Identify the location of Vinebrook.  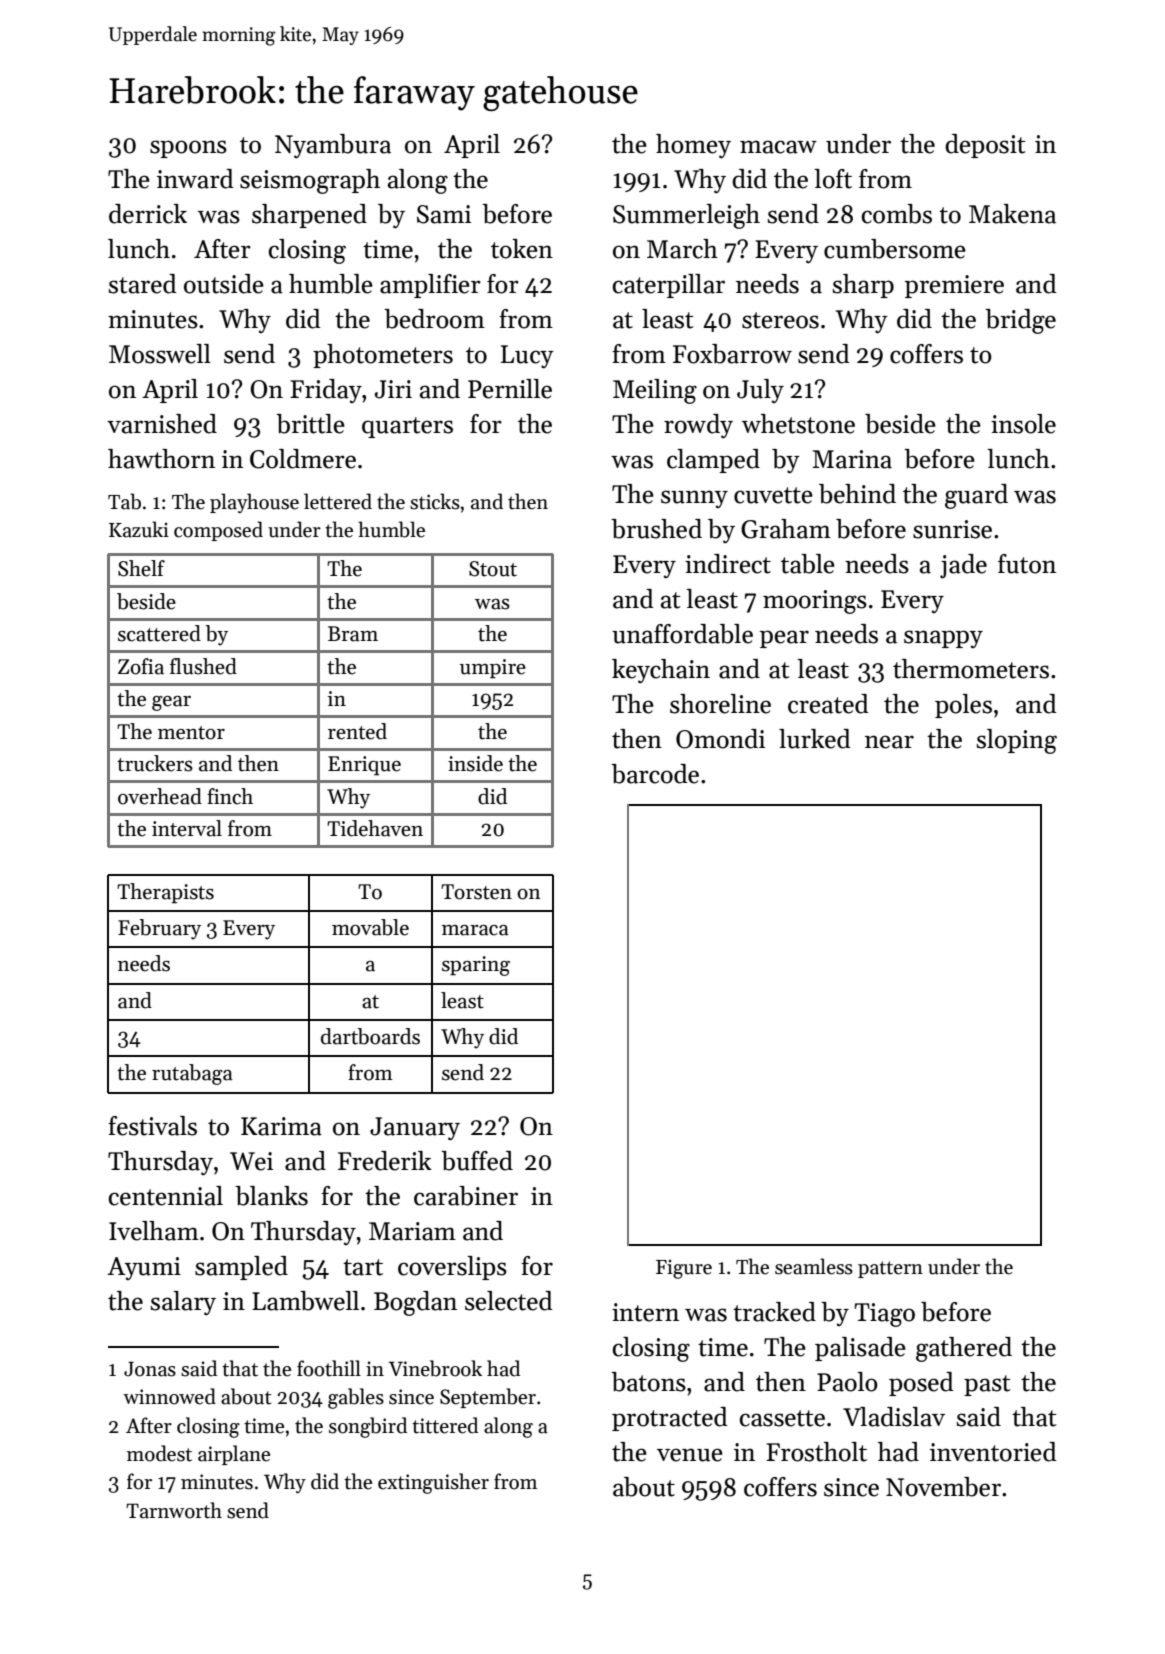
(435, 1368).
